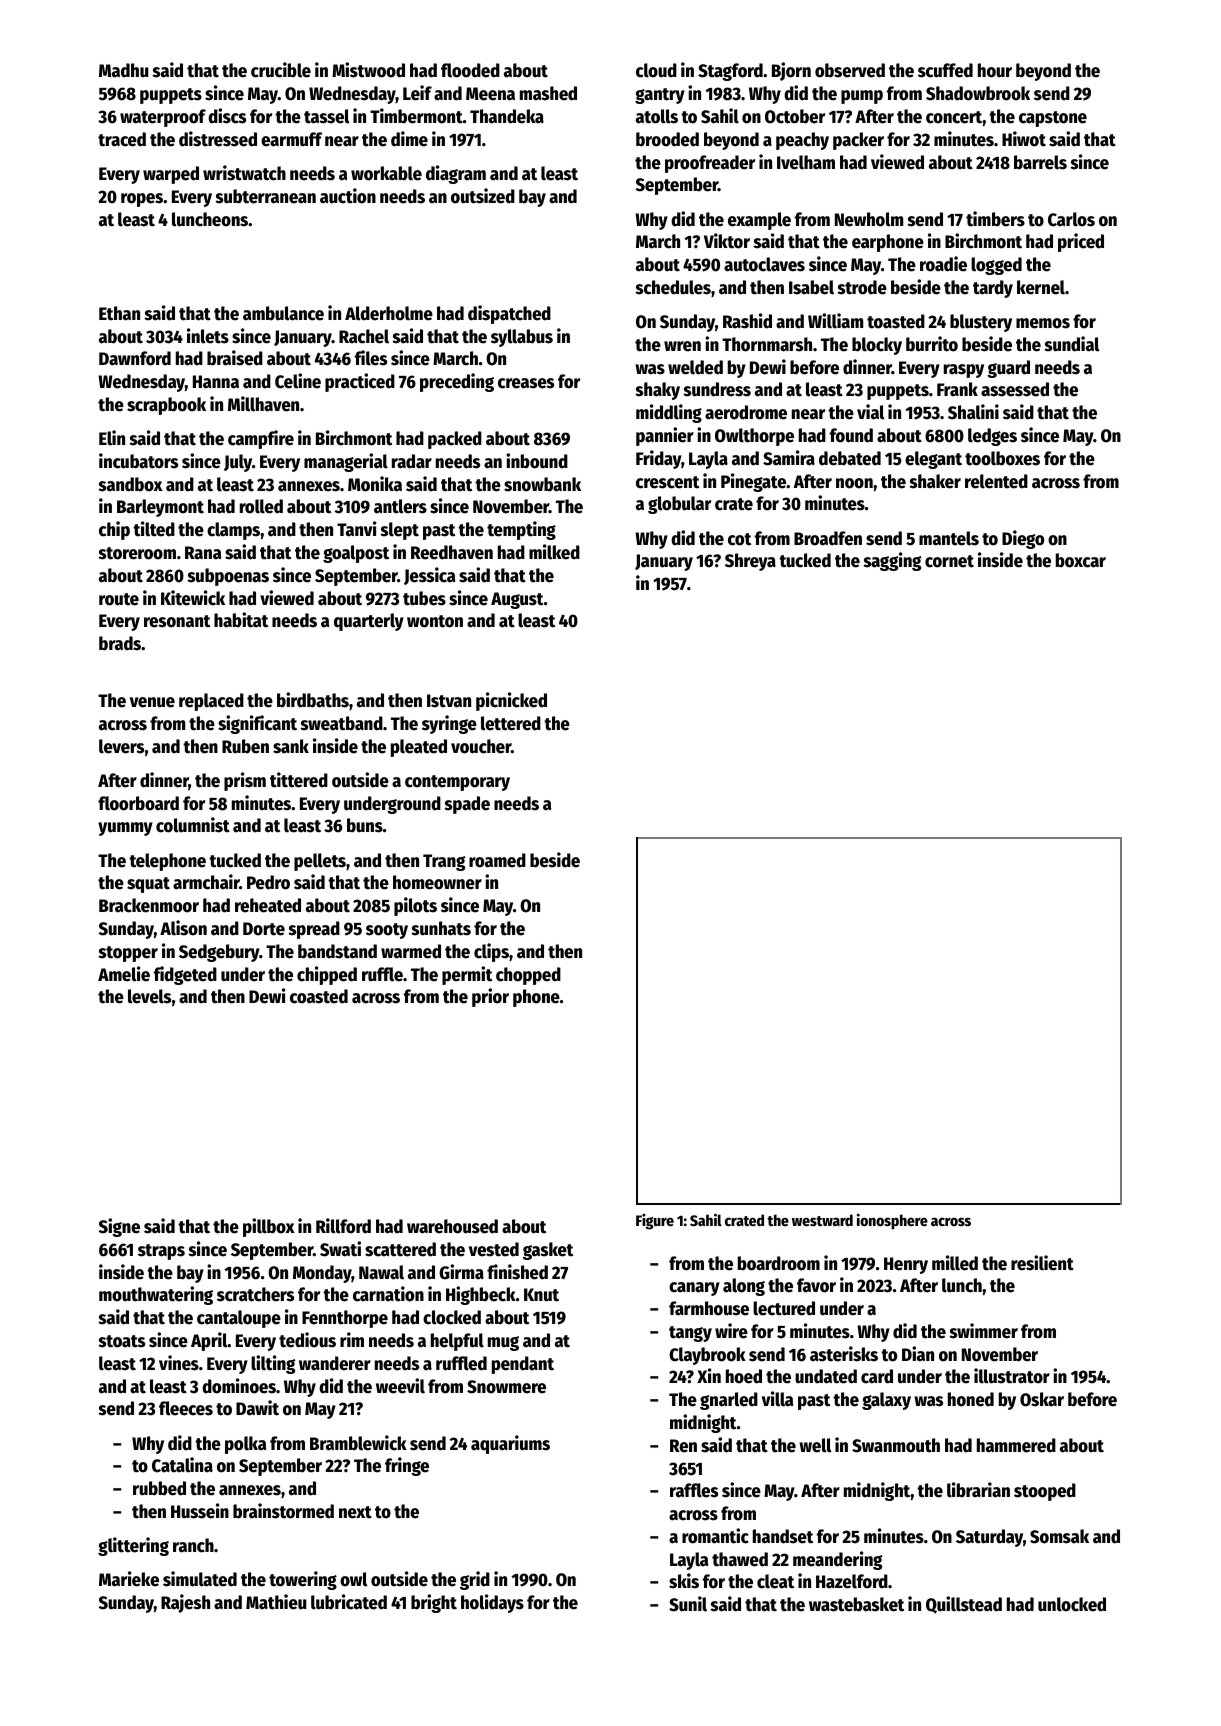  Describe the element at coordinates (753, 482) in the image. I see `Pinegate` at that location.
